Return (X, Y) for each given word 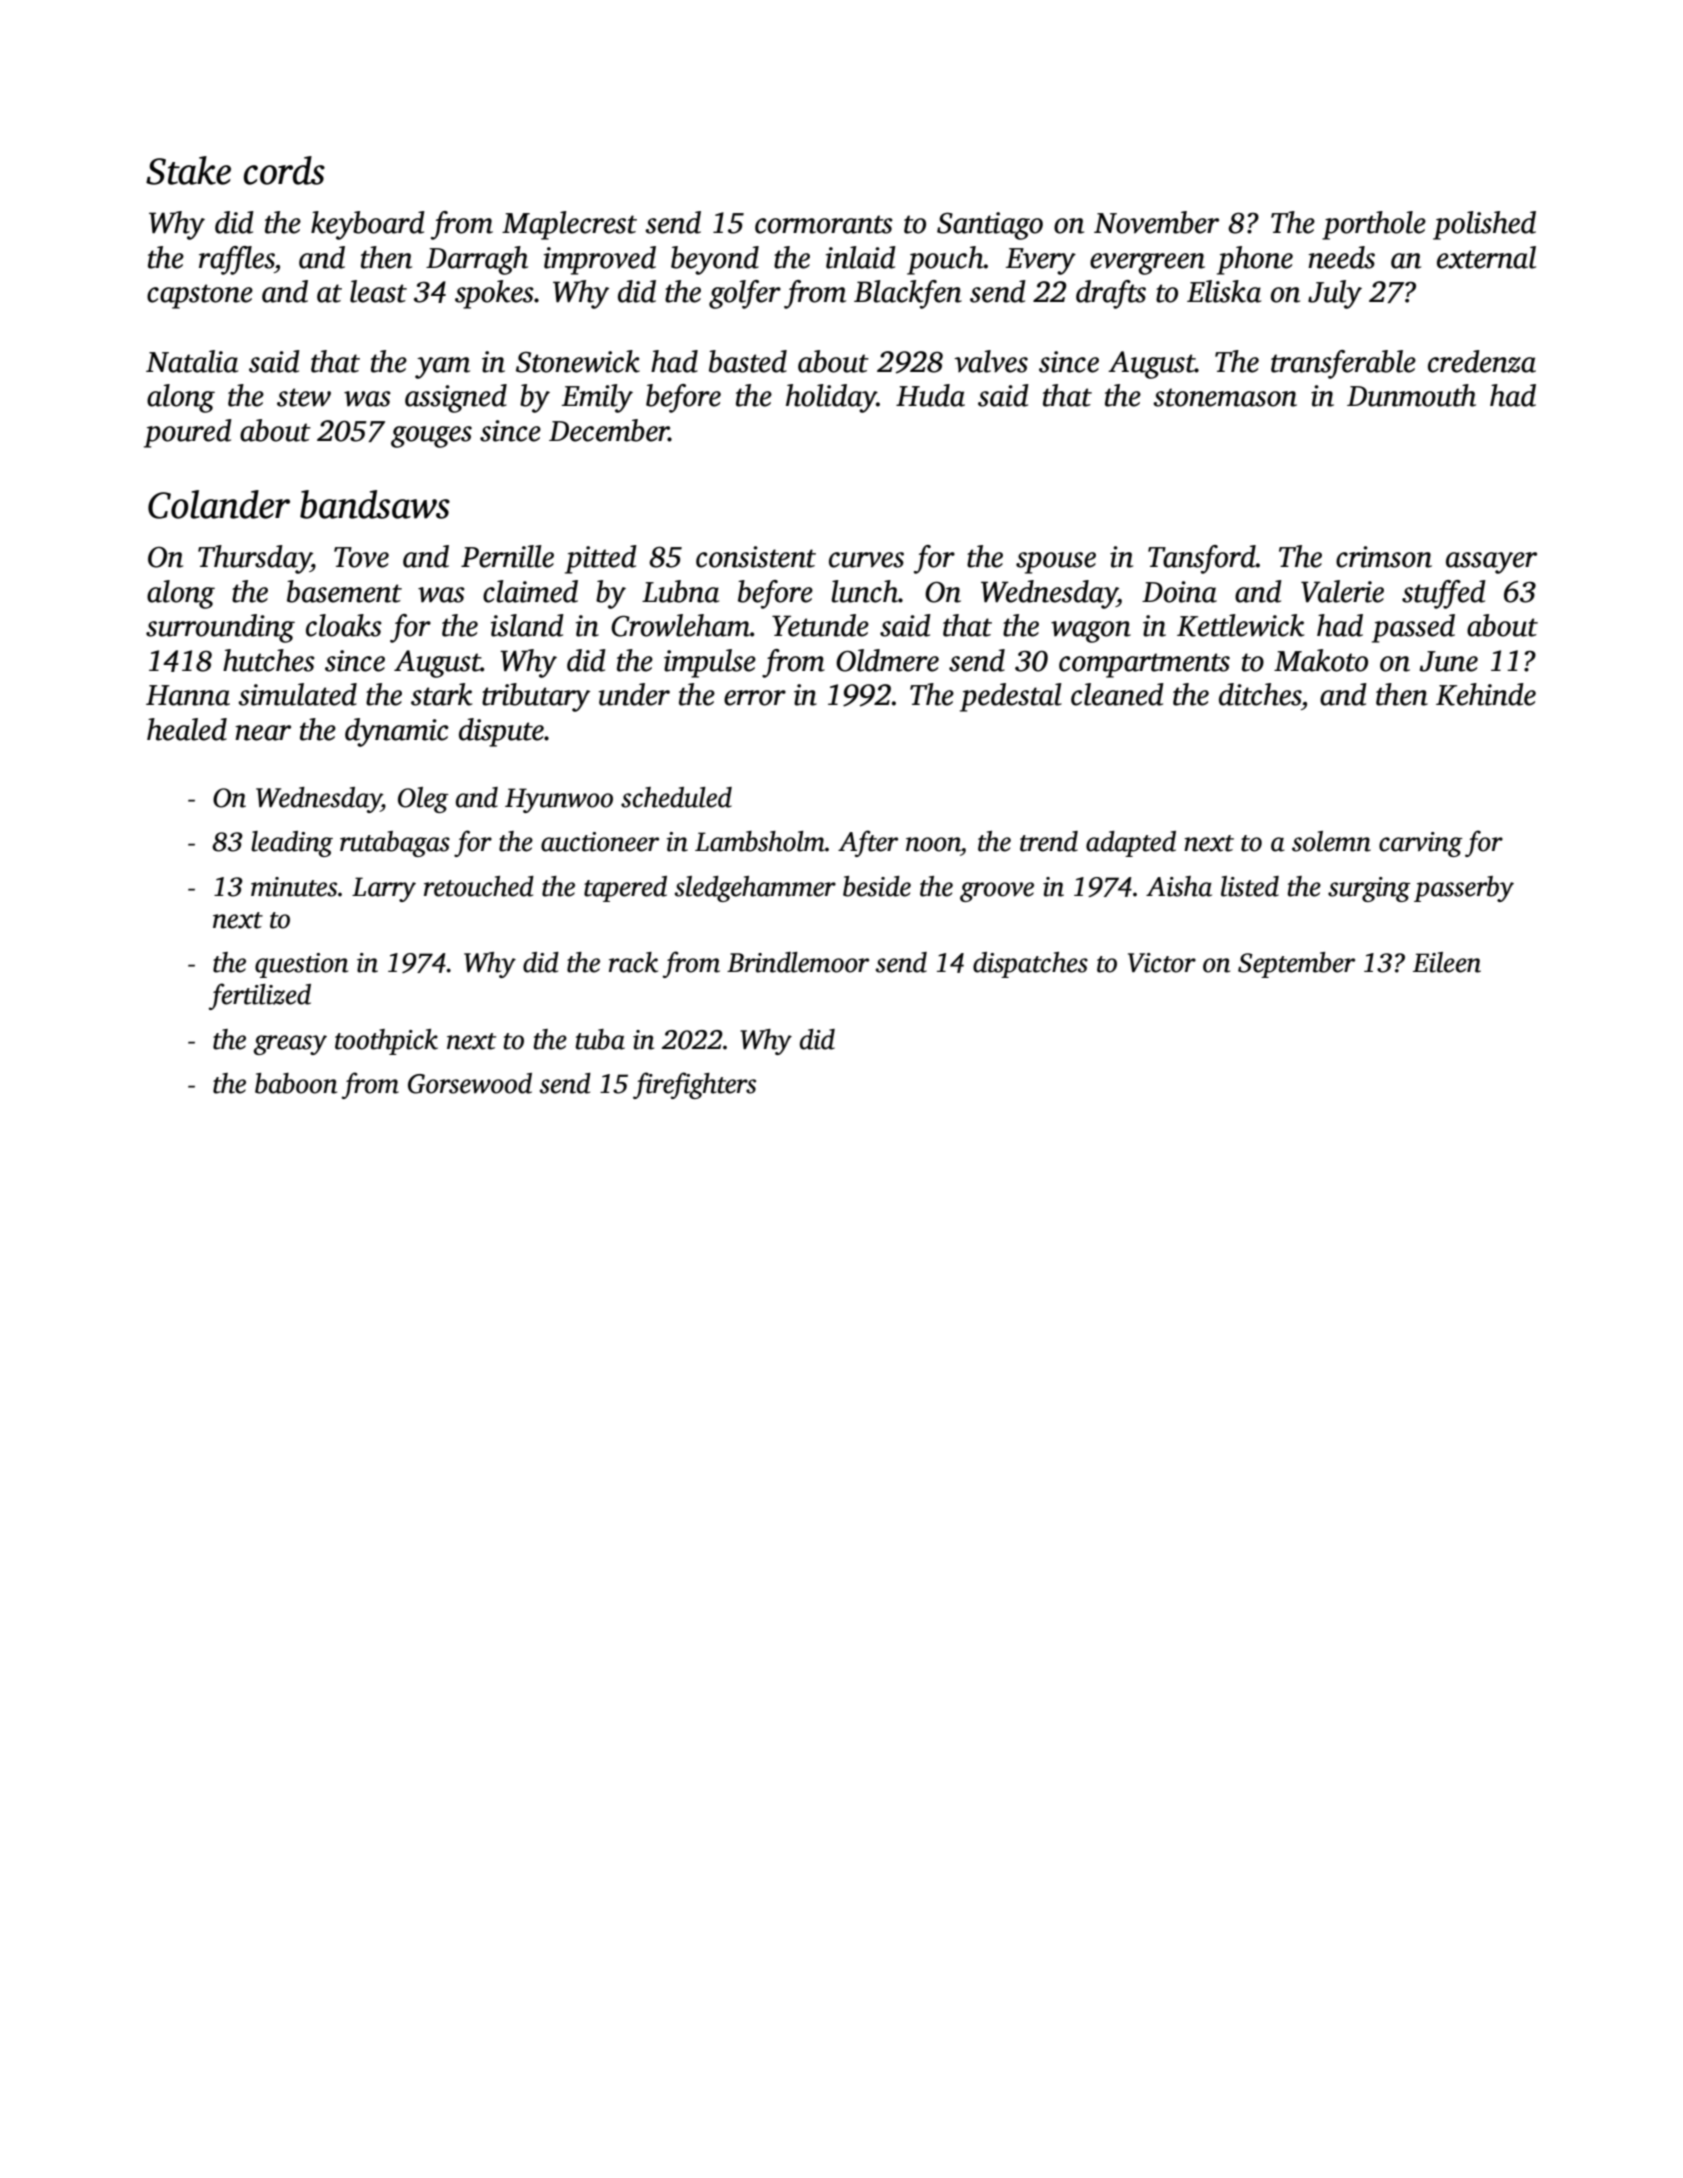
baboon (296, 1083)
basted (748, 361)
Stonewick (578, 361)
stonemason (1225, 397)
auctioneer (600, 842)
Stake (188, 170)
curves (866, 560)
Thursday (254, 559)
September (1296, 965)
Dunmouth (1411, 395)
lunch (865, 591)
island (527, 625)
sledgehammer (755, 889)
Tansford (1202, 559)
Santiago (990, 226)
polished (1484, 225)
